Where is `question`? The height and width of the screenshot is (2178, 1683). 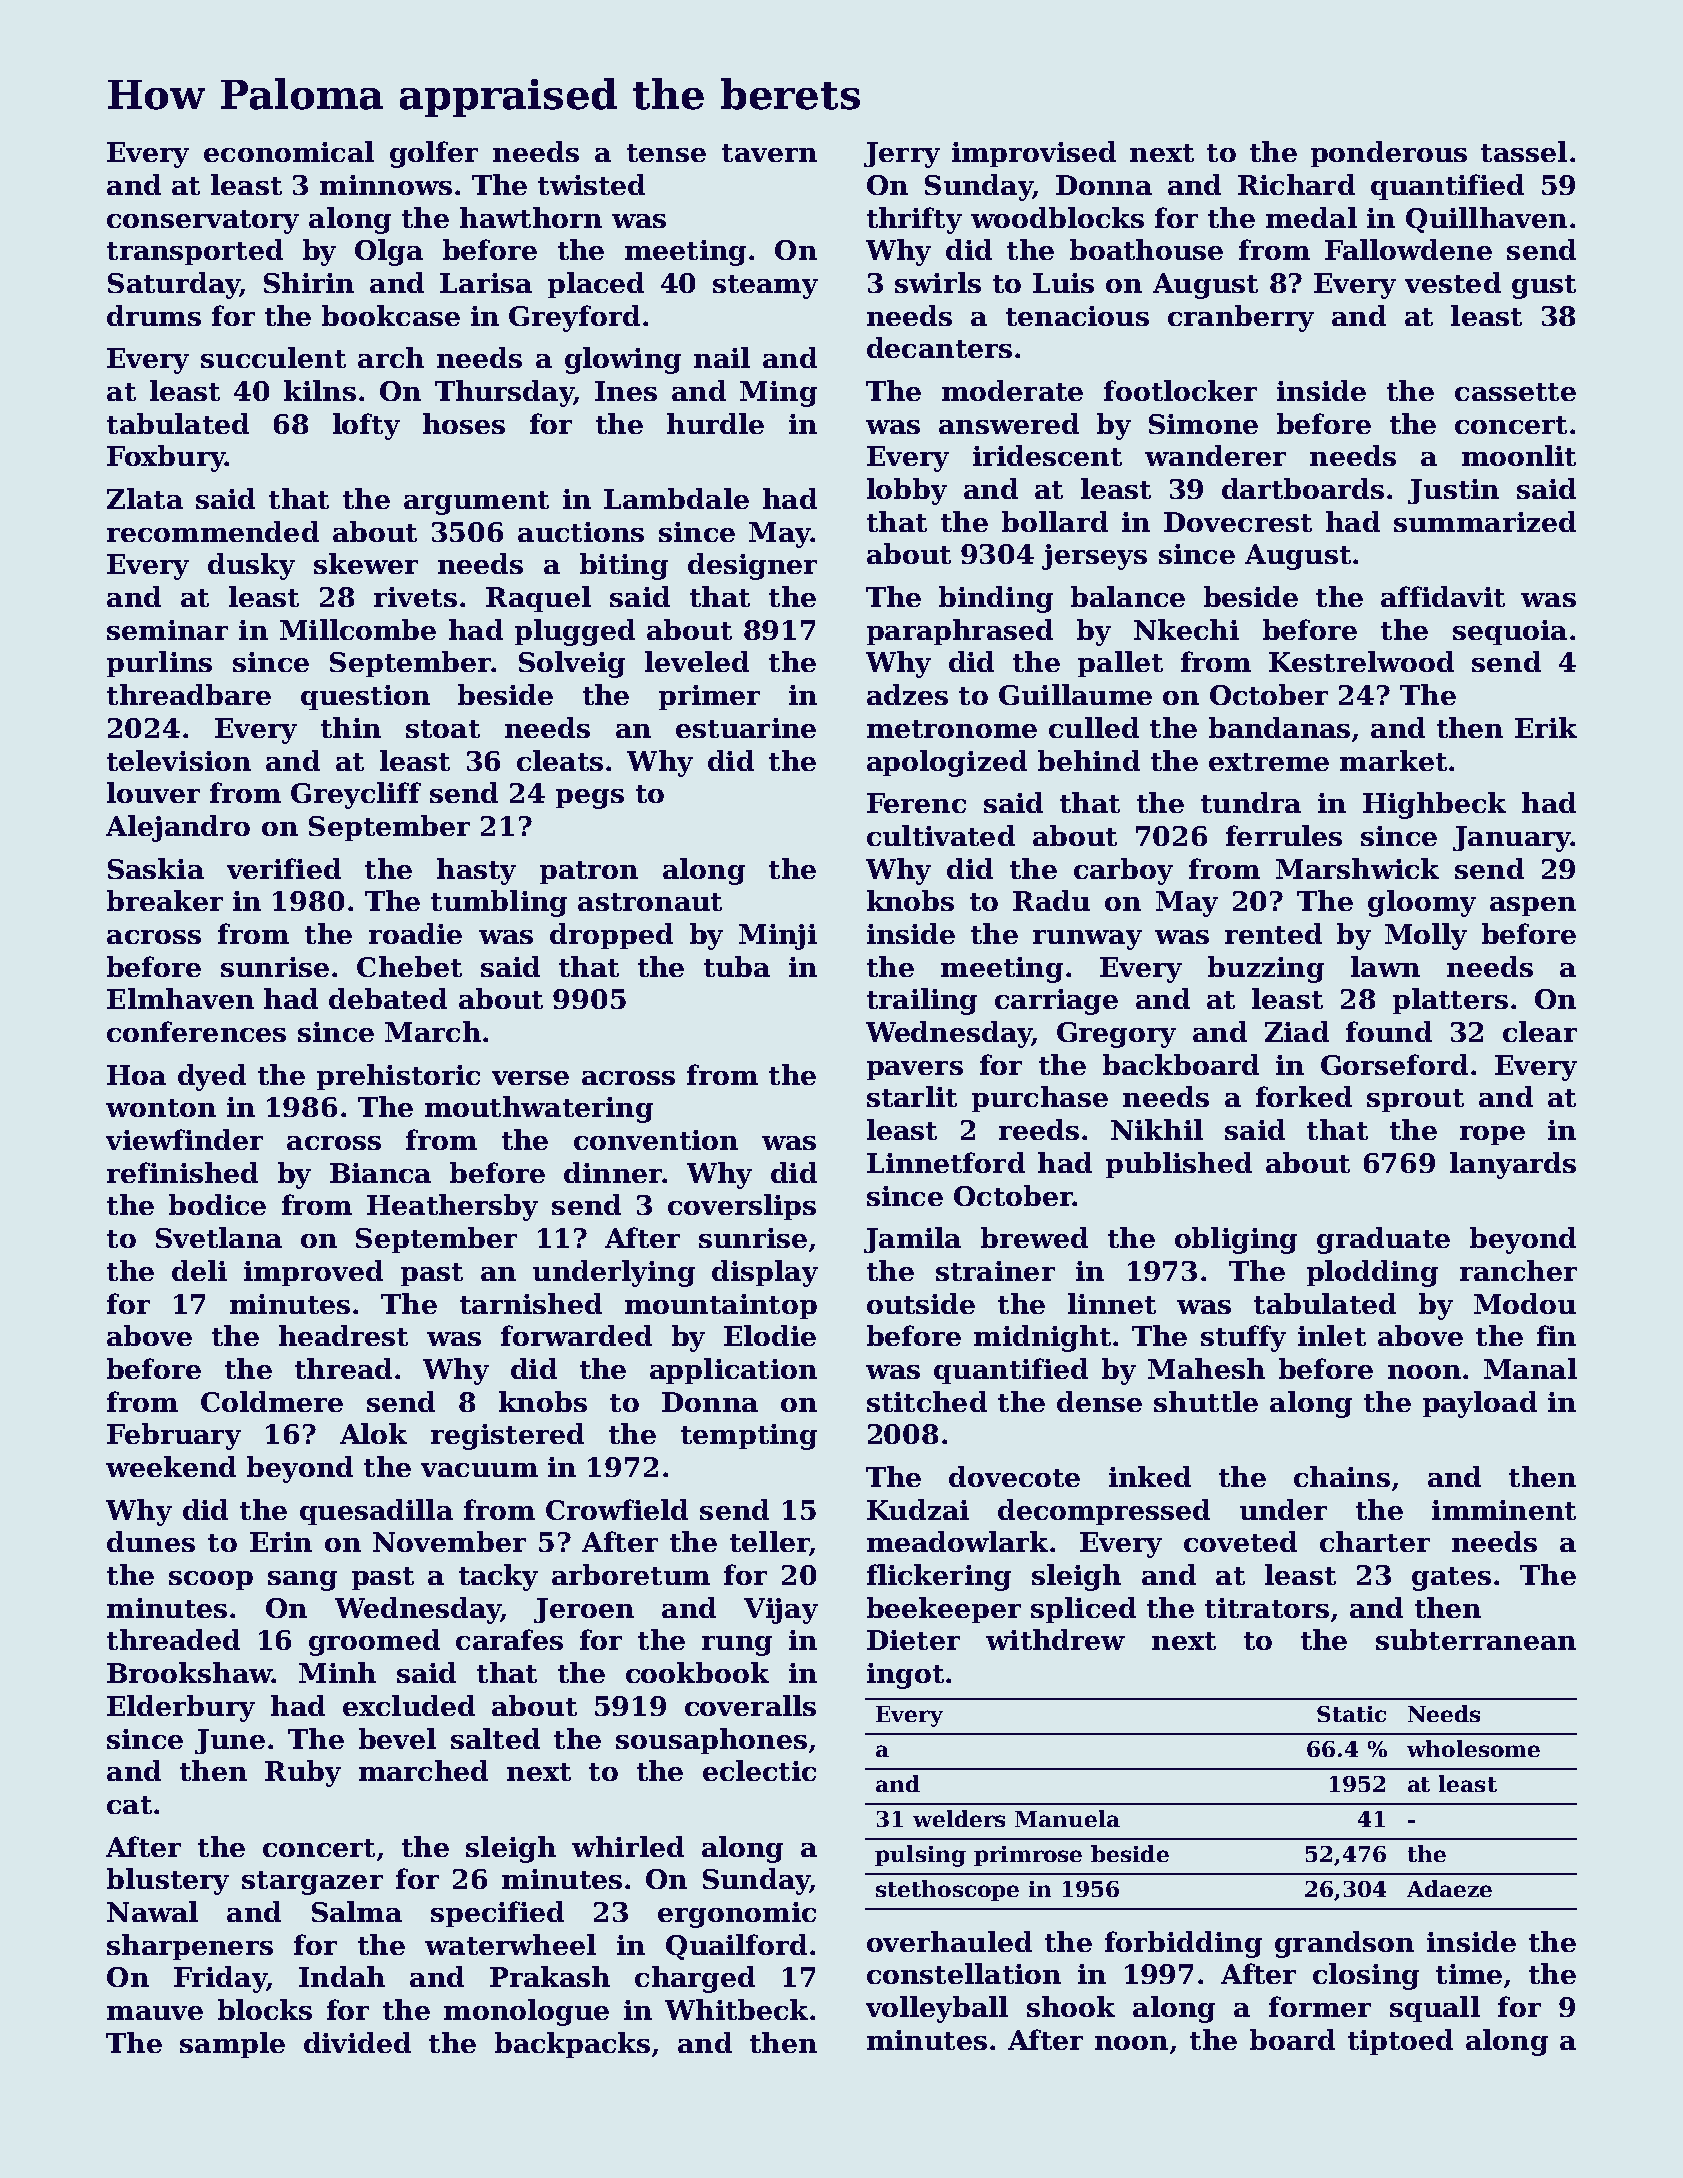
question is located at coordinates (365, 697).
